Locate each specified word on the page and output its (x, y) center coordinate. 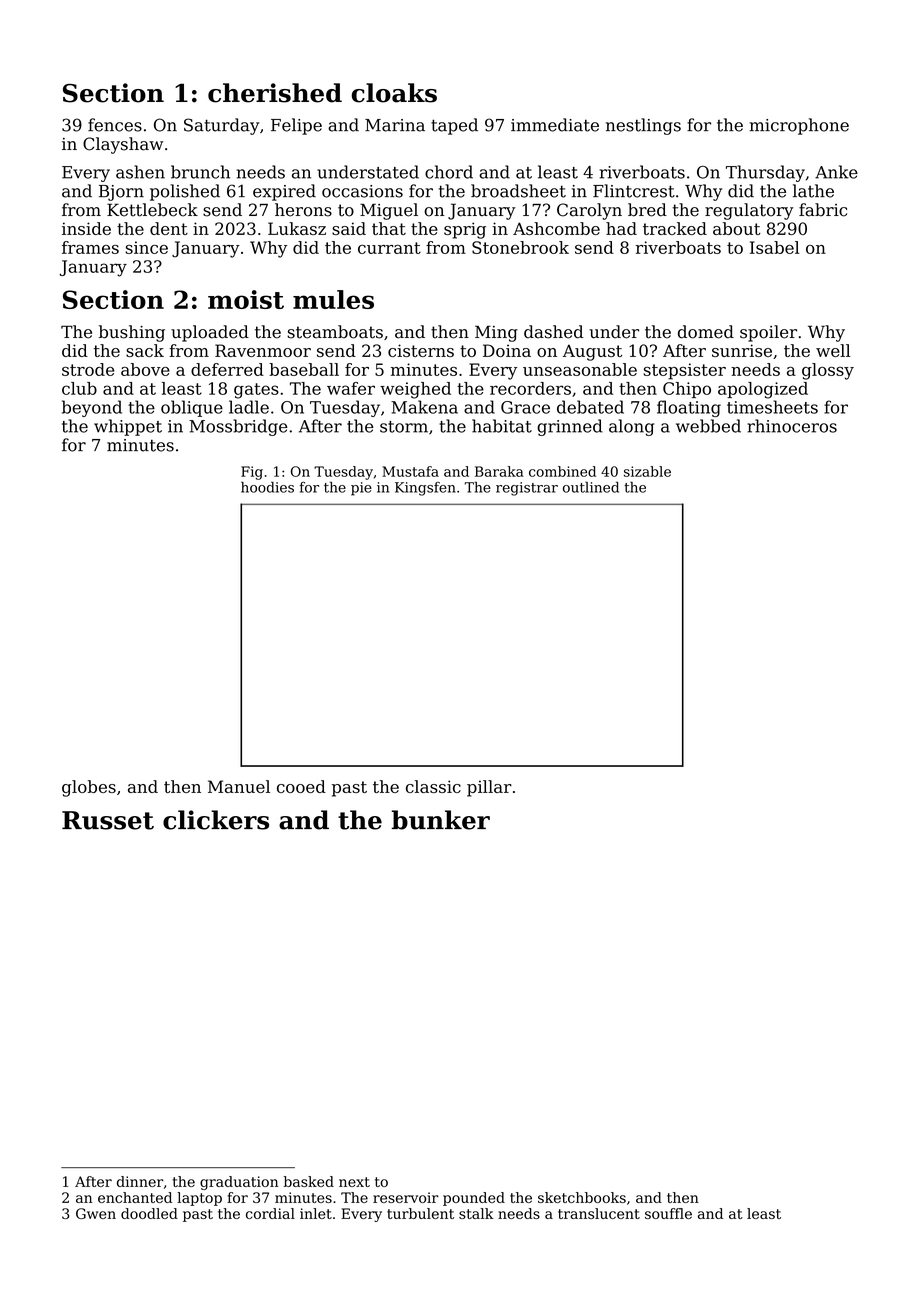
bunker (441, 820)
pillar (489, 788)
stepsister (684, 371)
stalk (476, 1213)
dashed (554, 332)
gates (256, 391)
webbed (708, 426)
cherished (275, 93)
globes (89, 788)
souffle (668, 1213)
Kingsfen (425, 489)
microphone (799, 126)
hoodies (267, 487)
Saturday (221, 126)
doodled (149, 1213)
